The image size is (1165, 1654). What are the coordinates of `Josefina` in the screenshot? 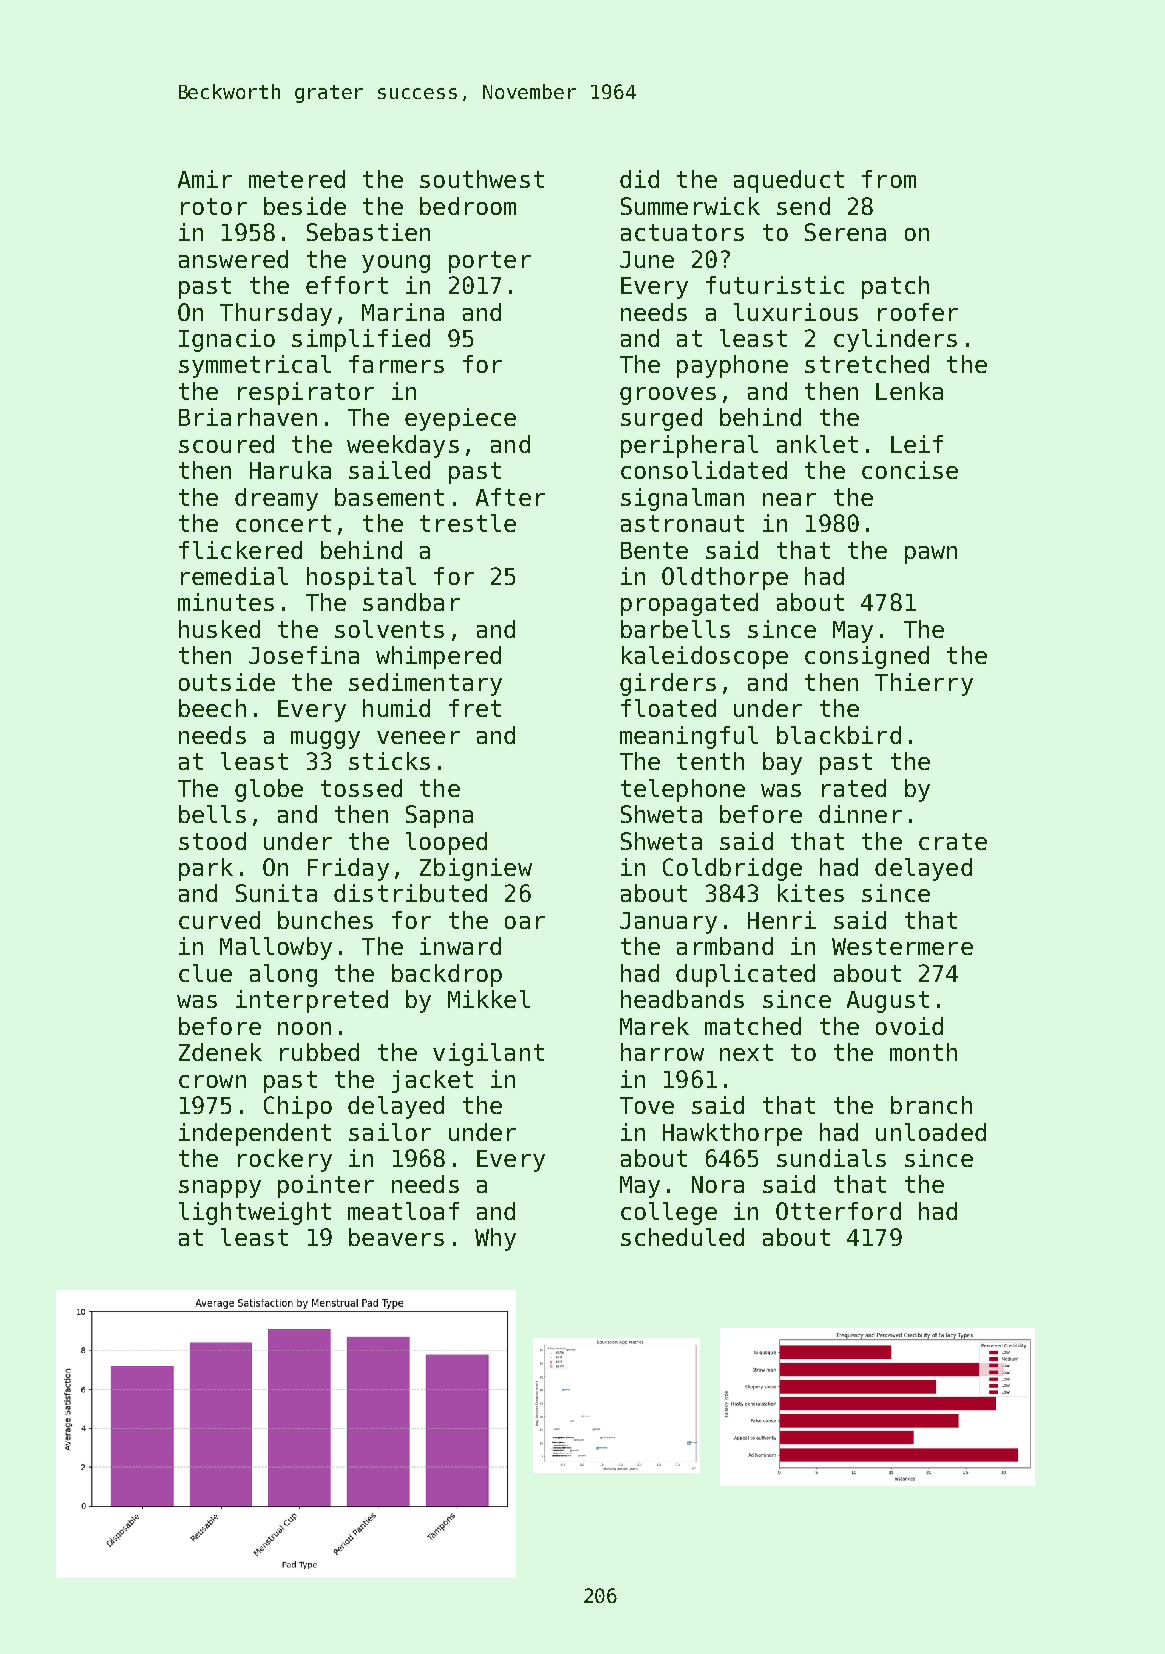 It's located at (304, 655).
